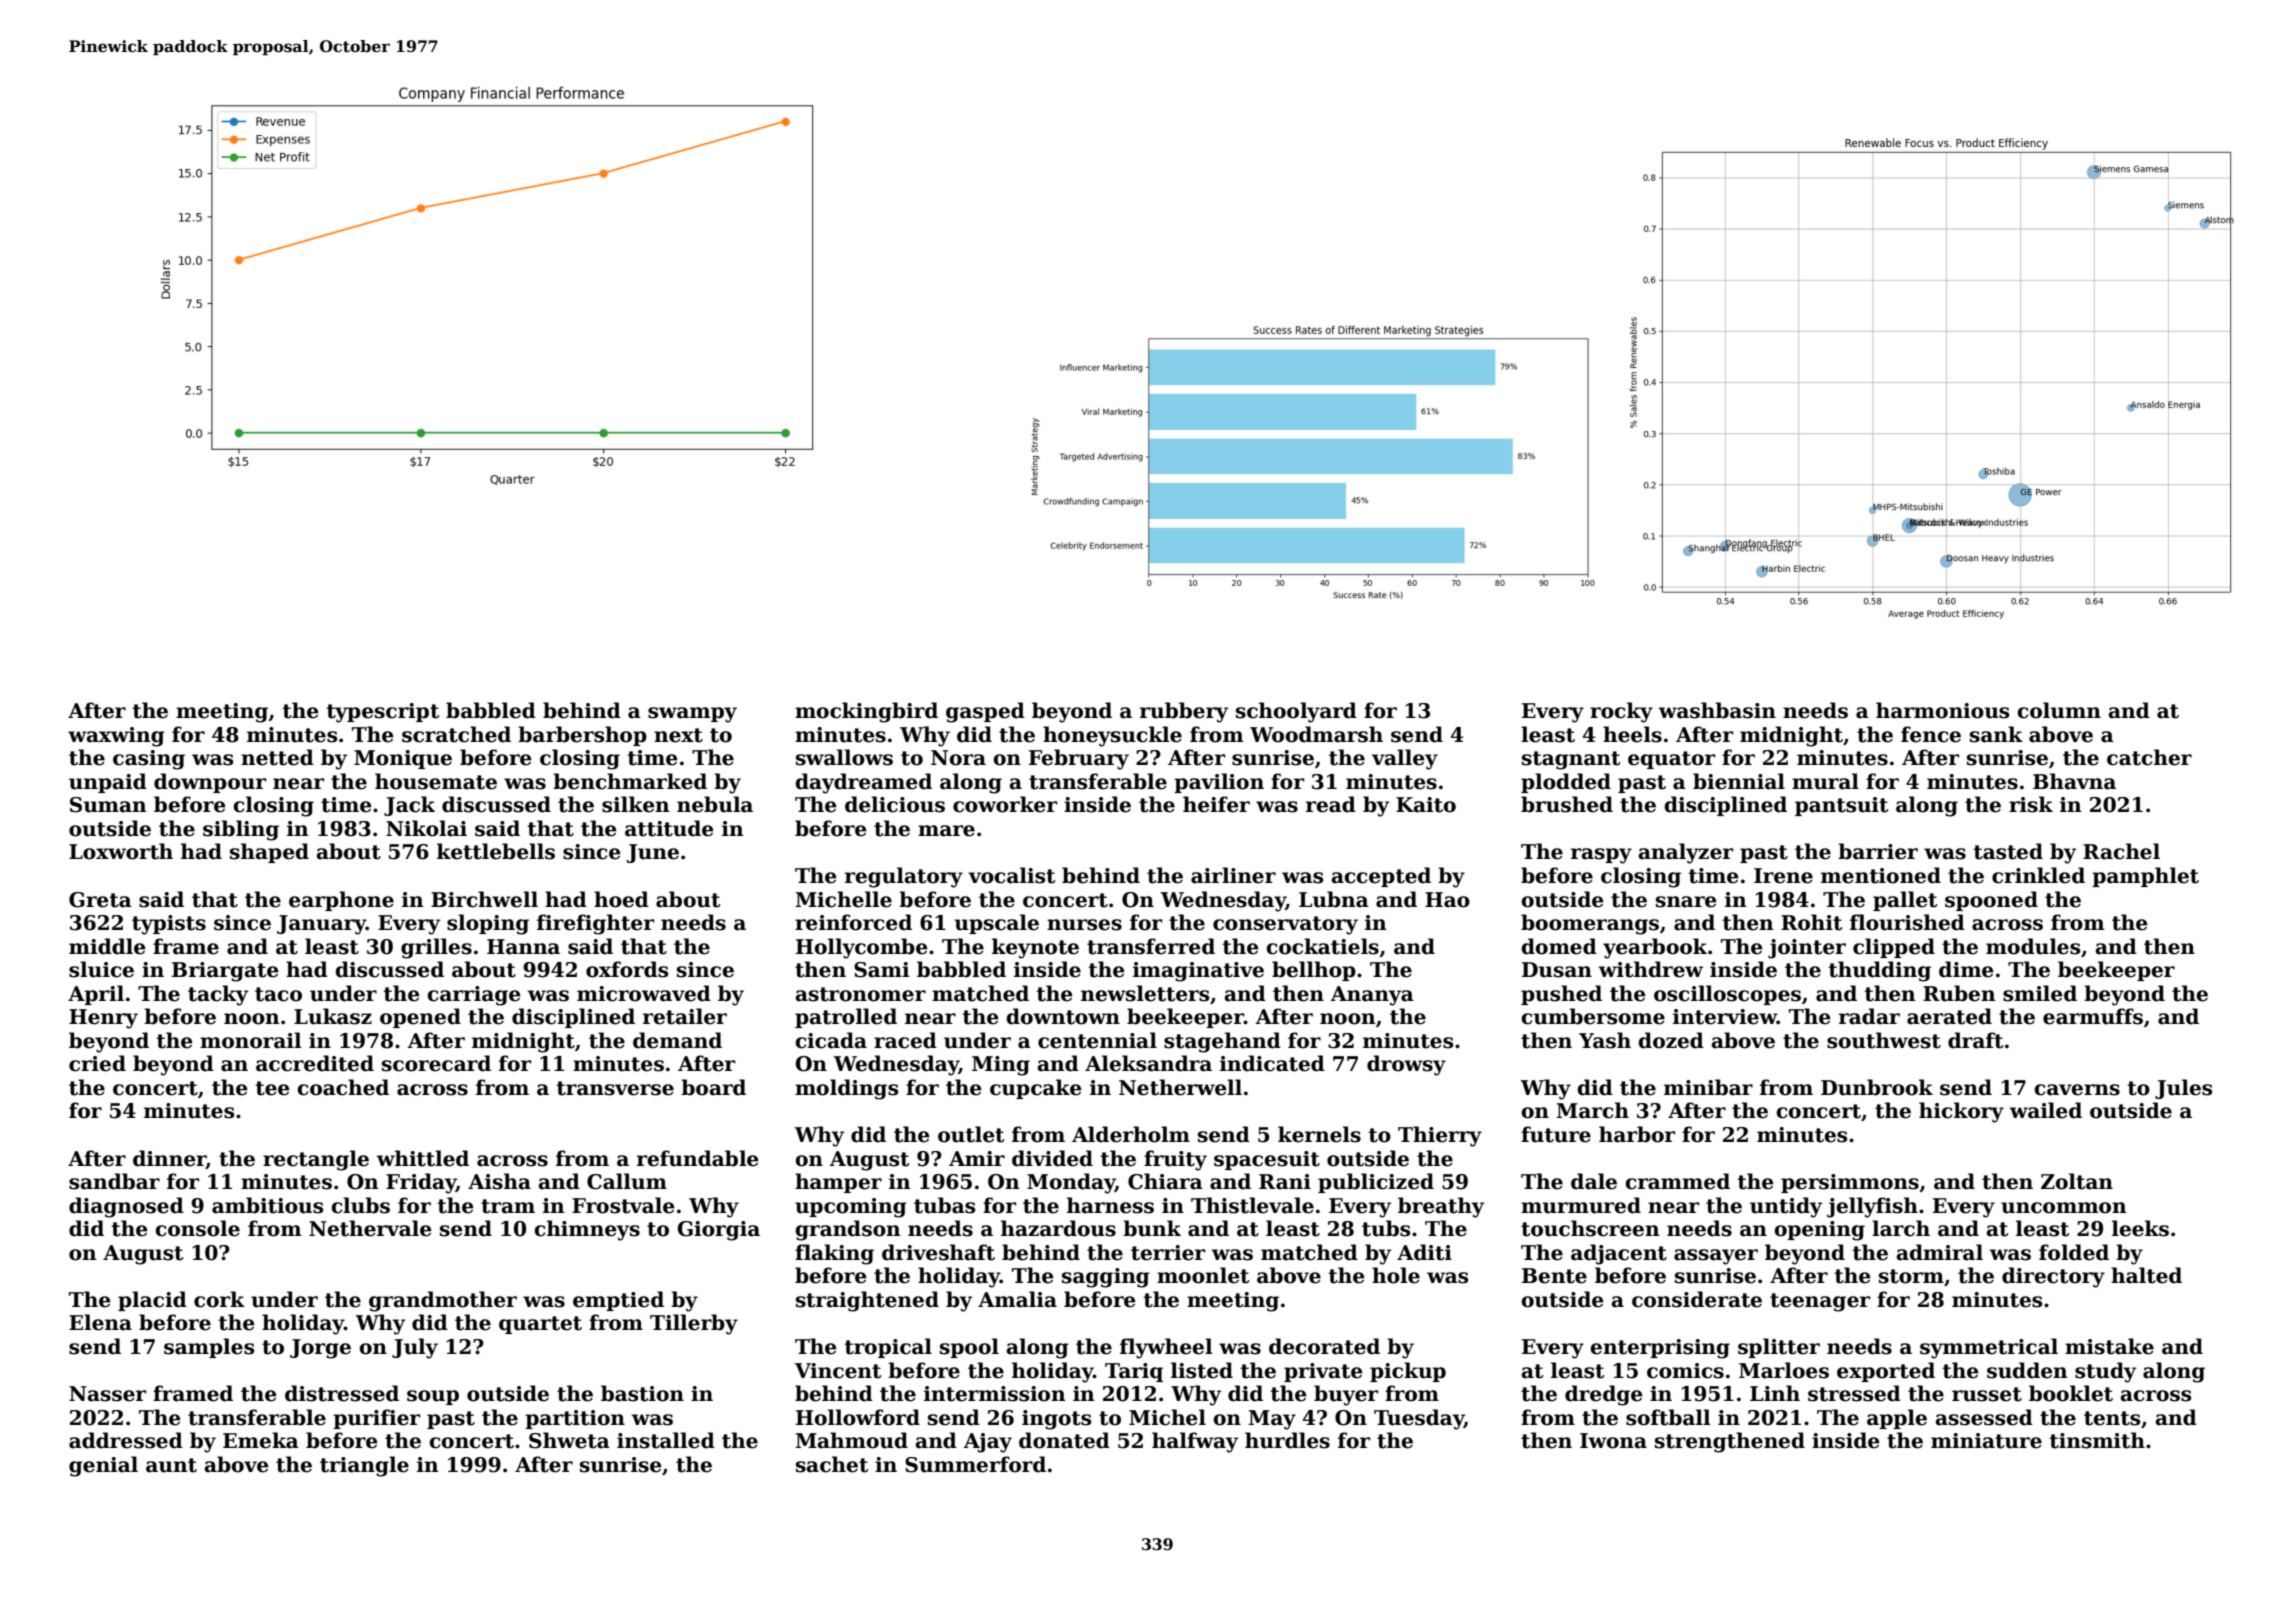 The height and width of the screenshot is (1614, 2282). Describe the element at coordinates (1660, 1349) in the screenshot. I see `enterprising` at that location.
